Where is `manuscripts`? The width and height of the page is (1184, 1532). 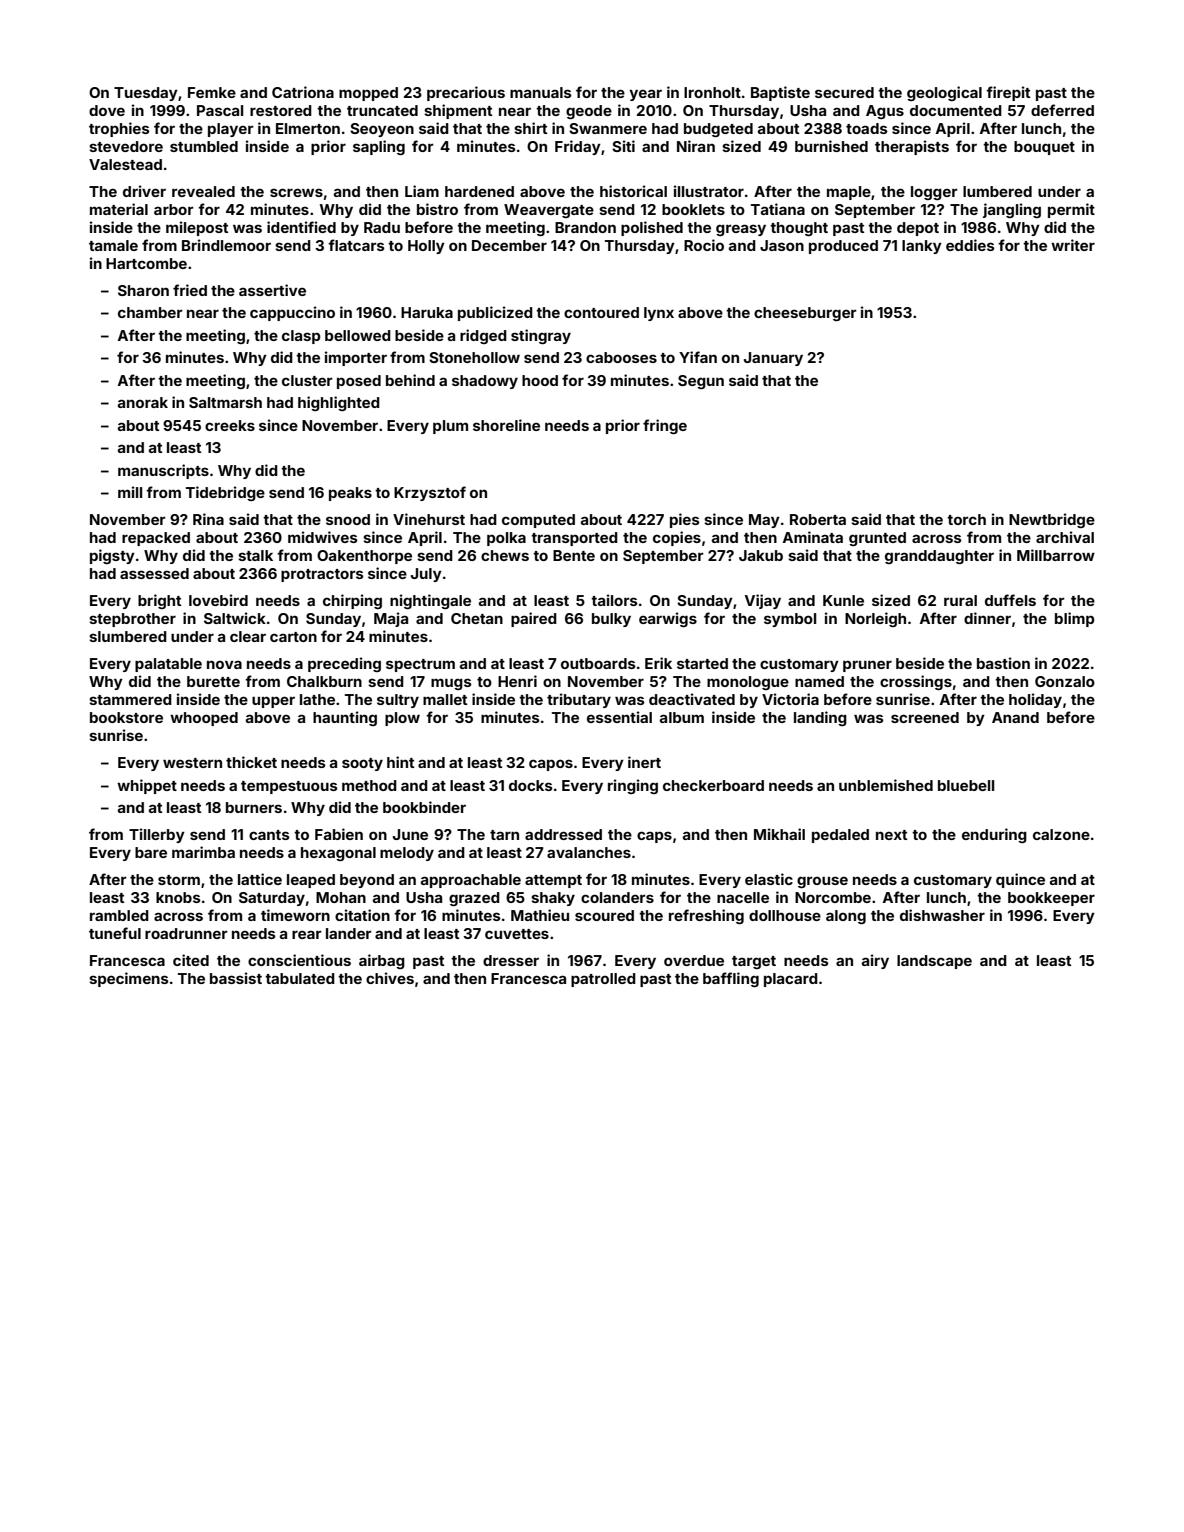 manuscripts is located at coordinates (163, 471).
